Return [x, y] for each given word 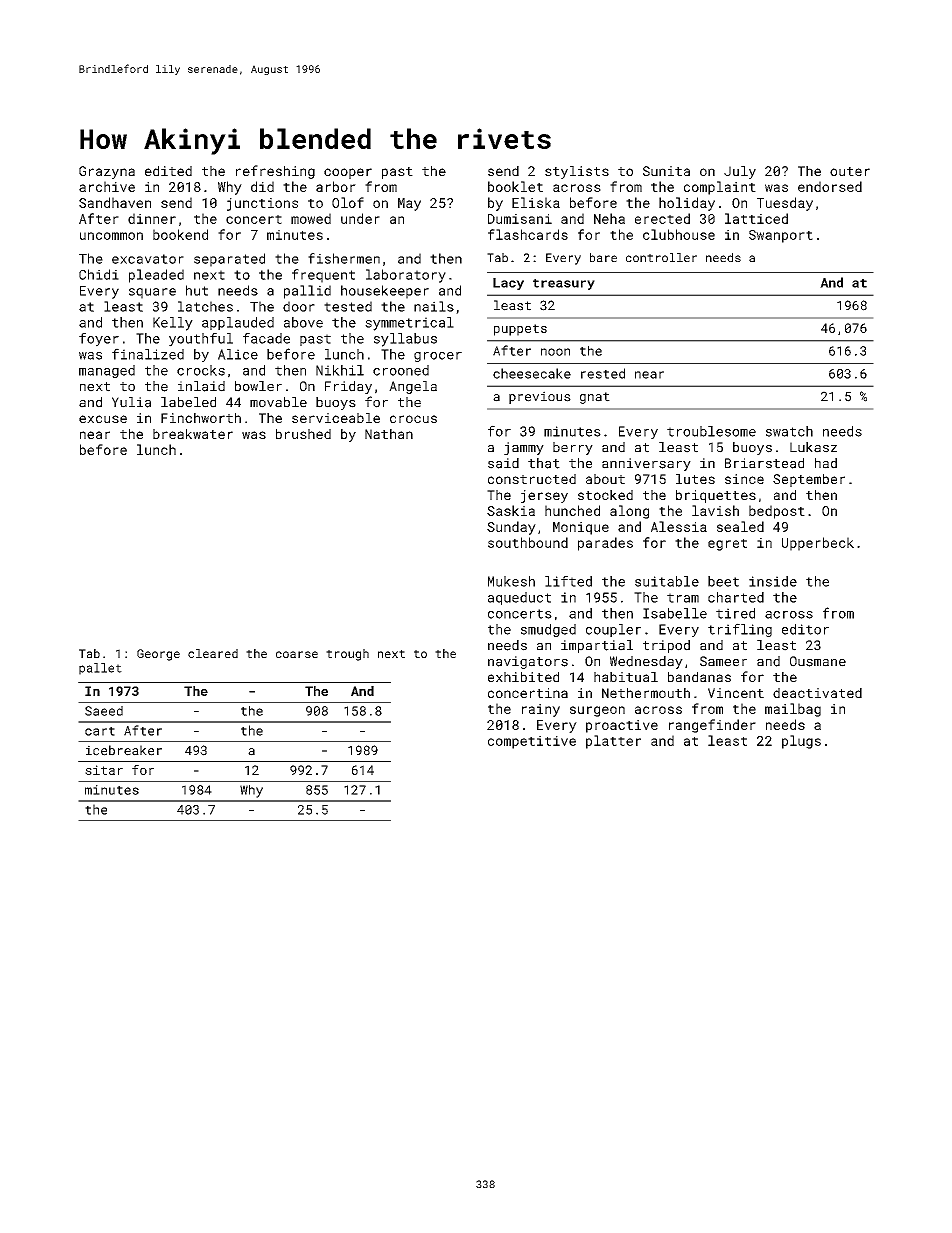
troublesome [711, 431]
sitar [104, 770]
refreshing [275, 172]
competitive [532, 742]
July [740, 172]
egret [727, 545]
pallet [100, 669]
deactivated [817, 693]
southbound [528, 542]
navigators [528, 662]
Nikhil [340, 370]
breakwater [193, 434]
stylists [577, 172]
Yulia [131, 402]
